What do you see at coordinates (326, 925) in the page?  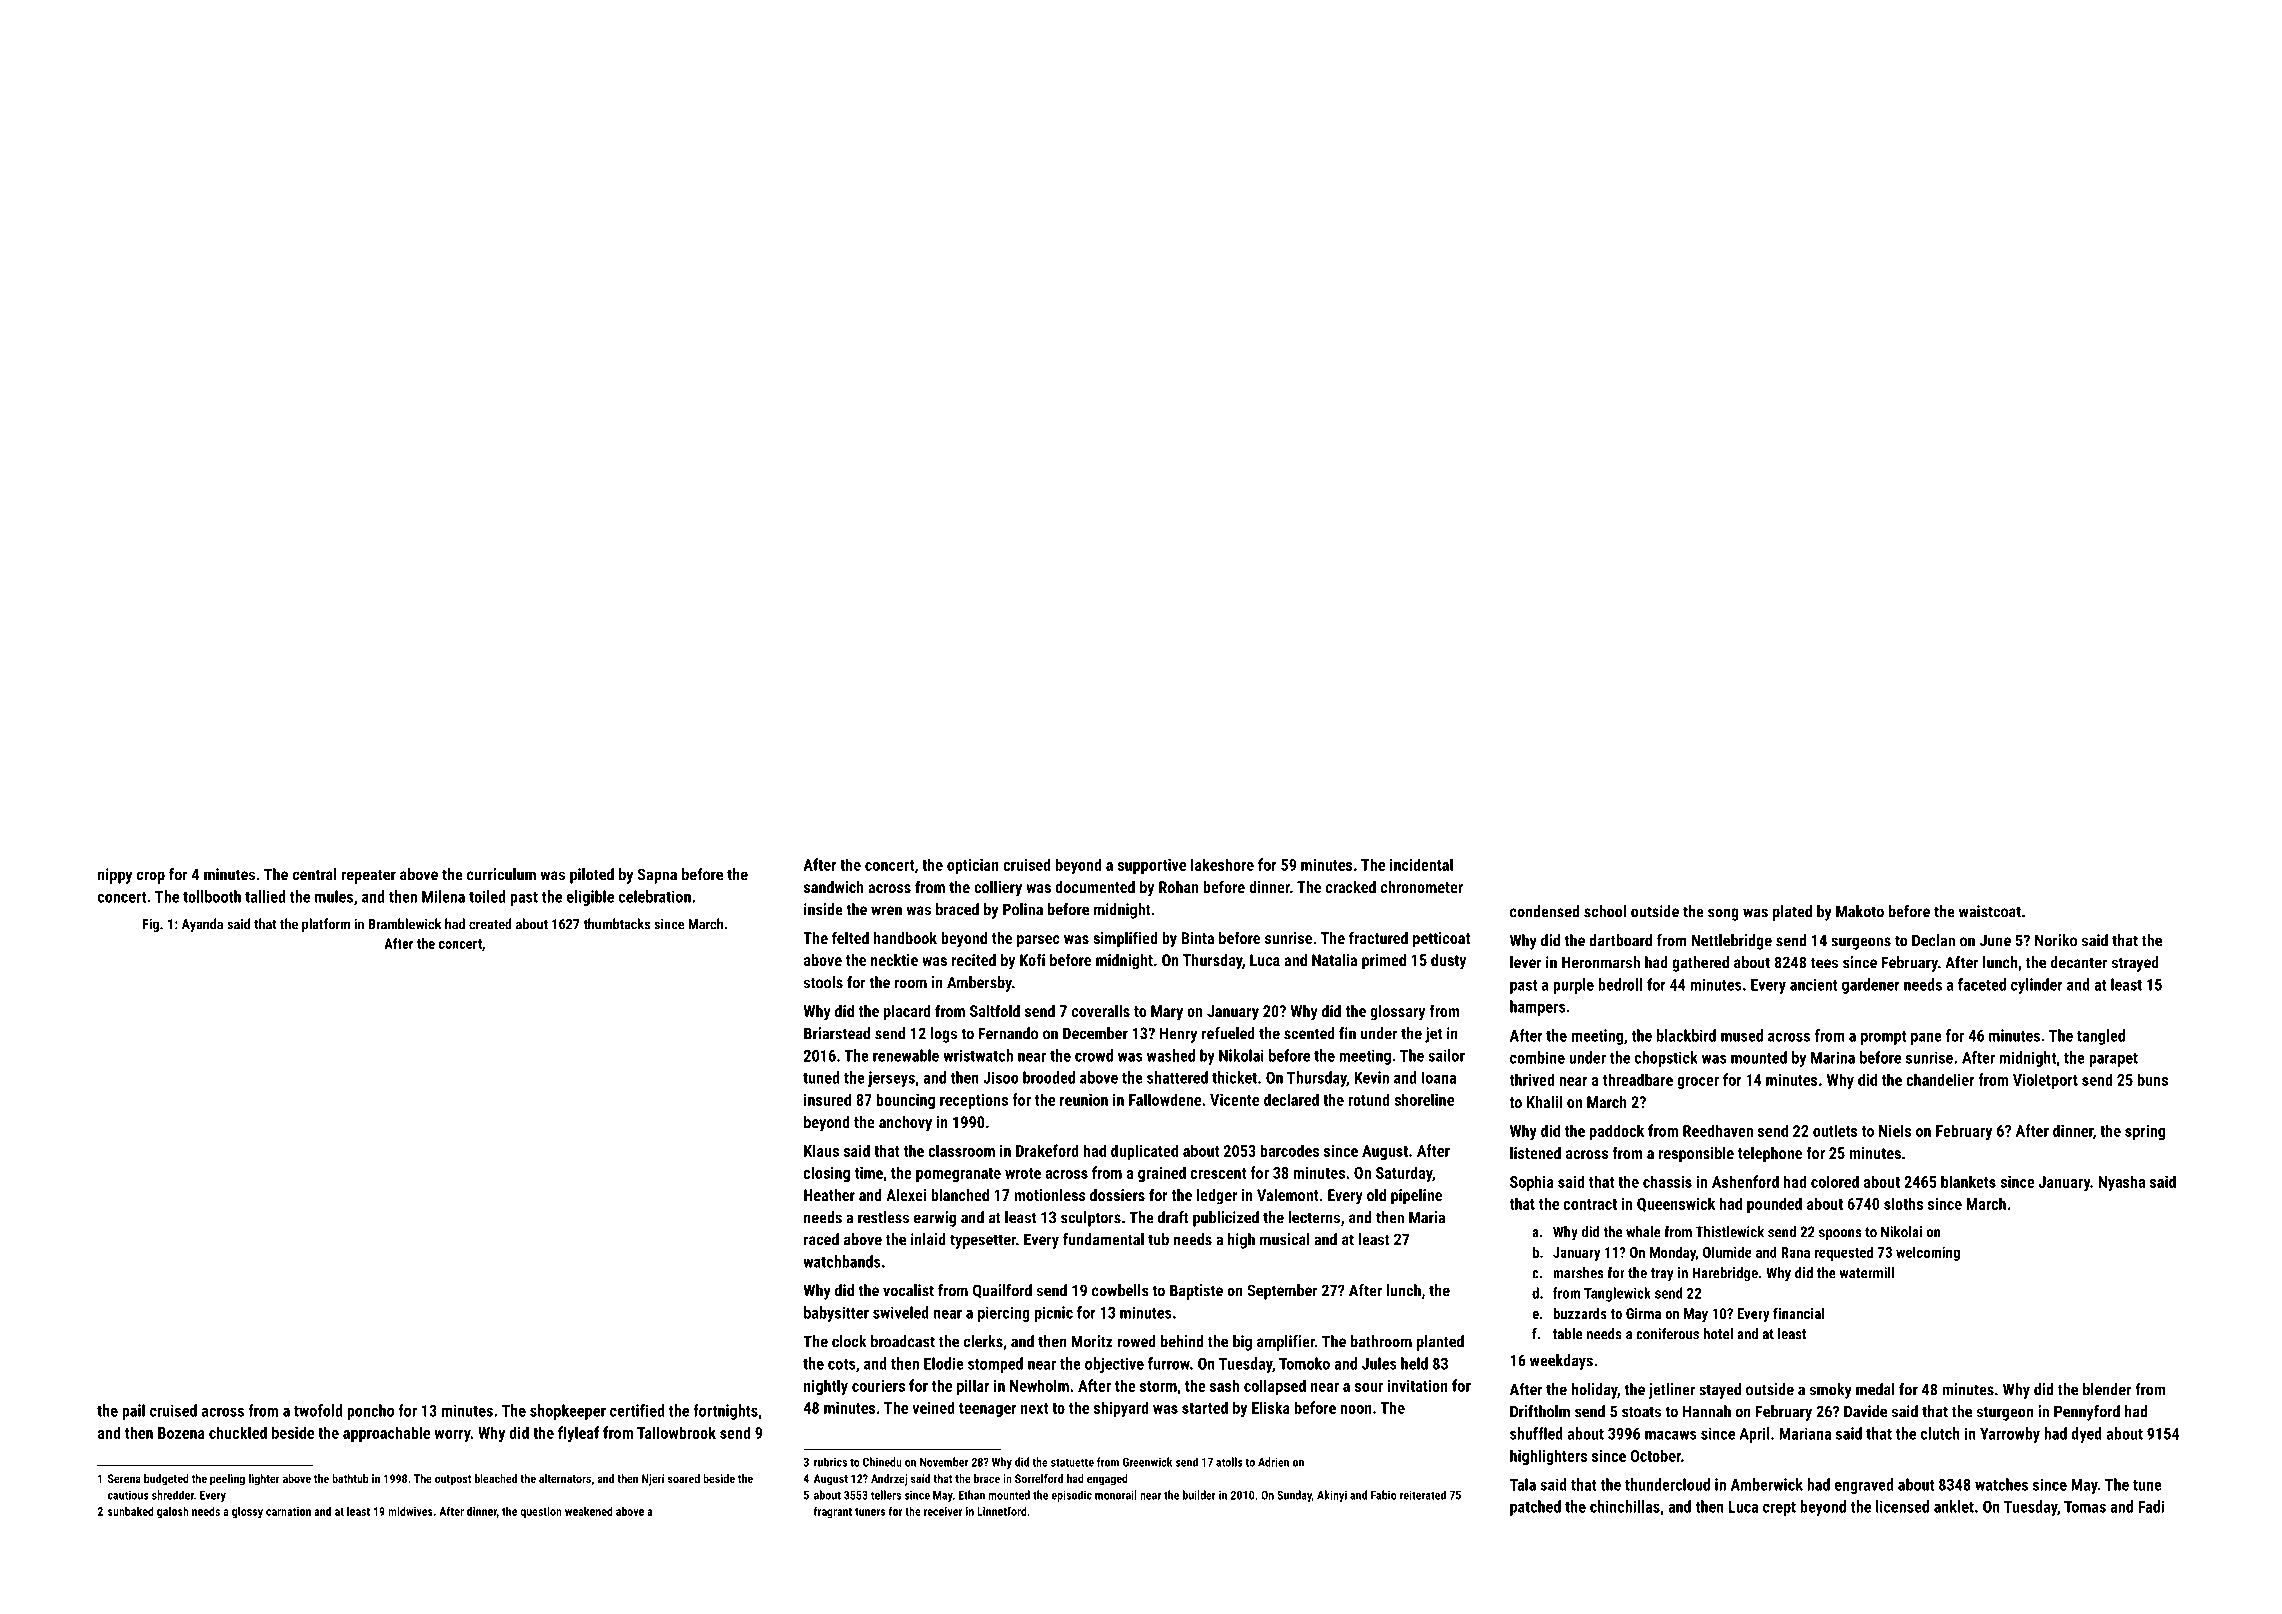 I see `platform` at bounding box center [326, 925].
